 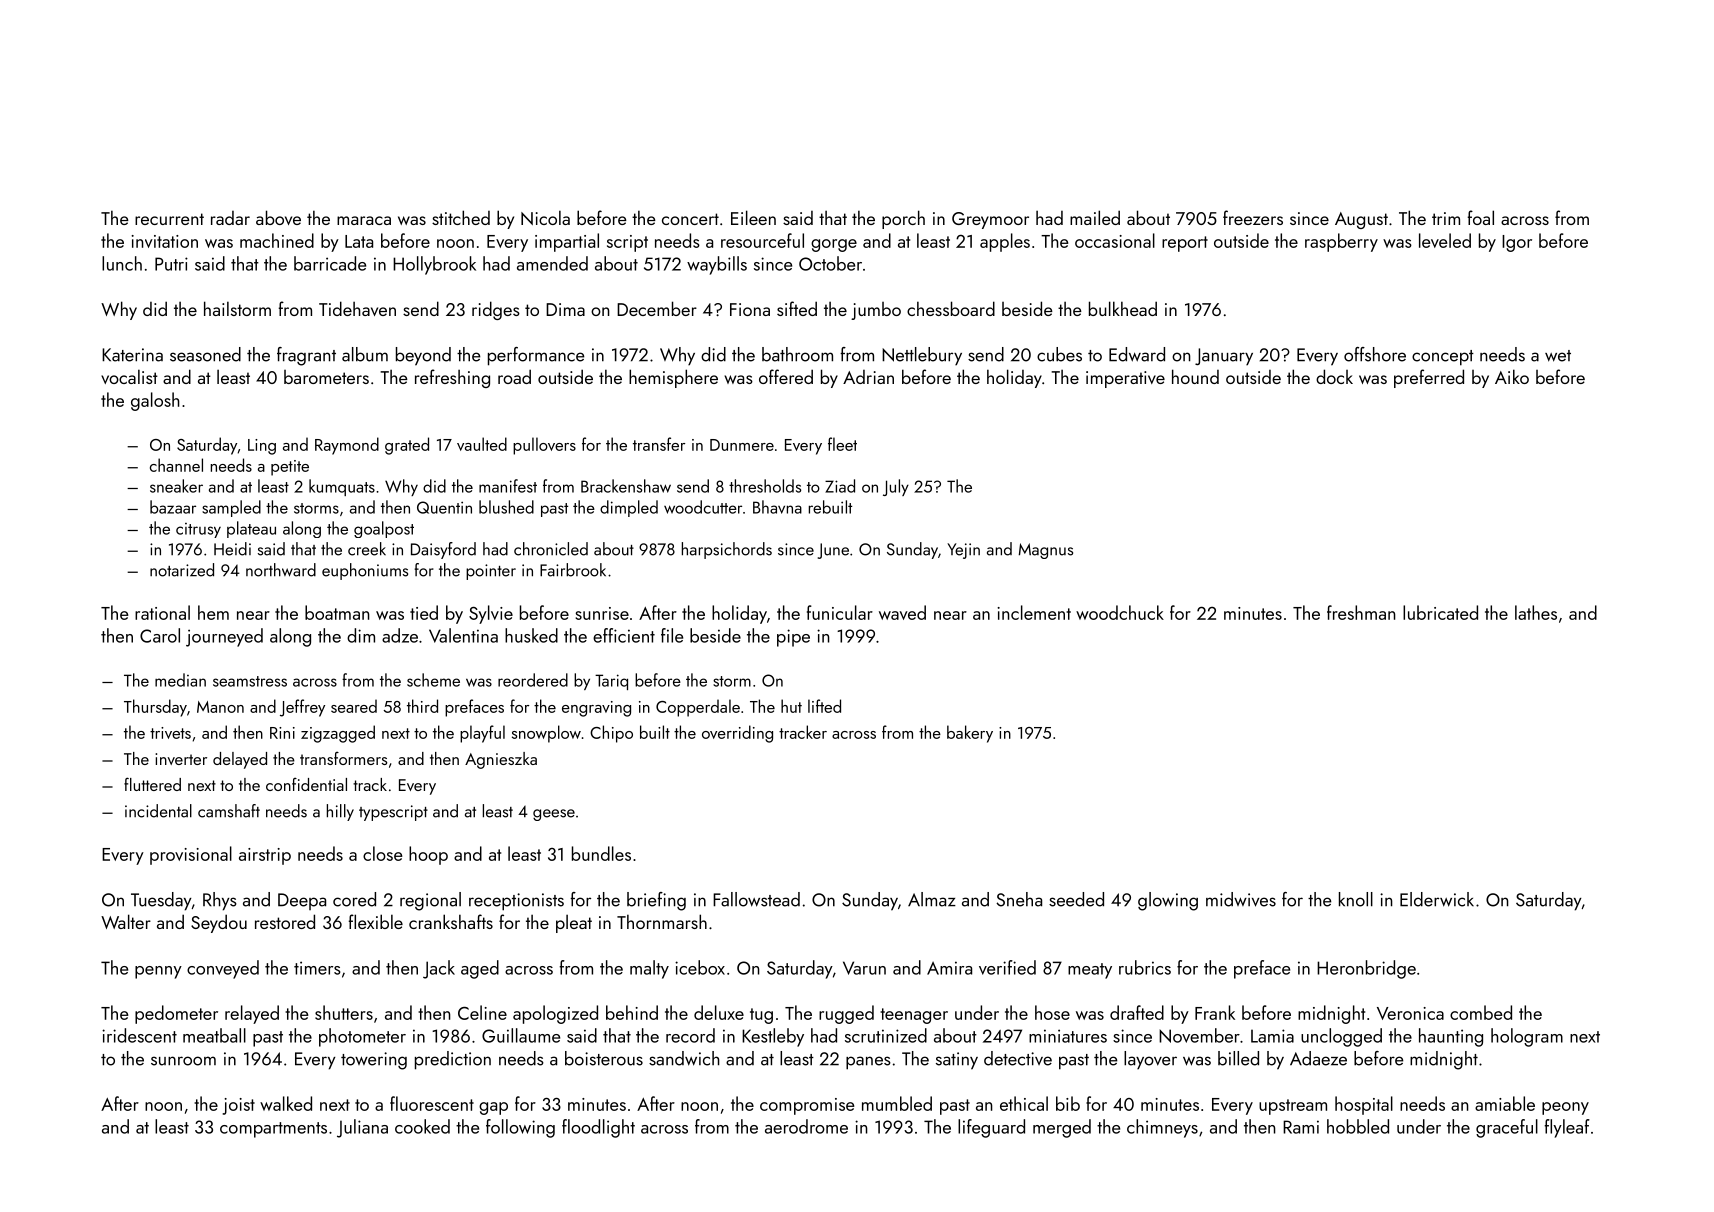 I want to click on woodchuck, so click(x=1120, y=612).
